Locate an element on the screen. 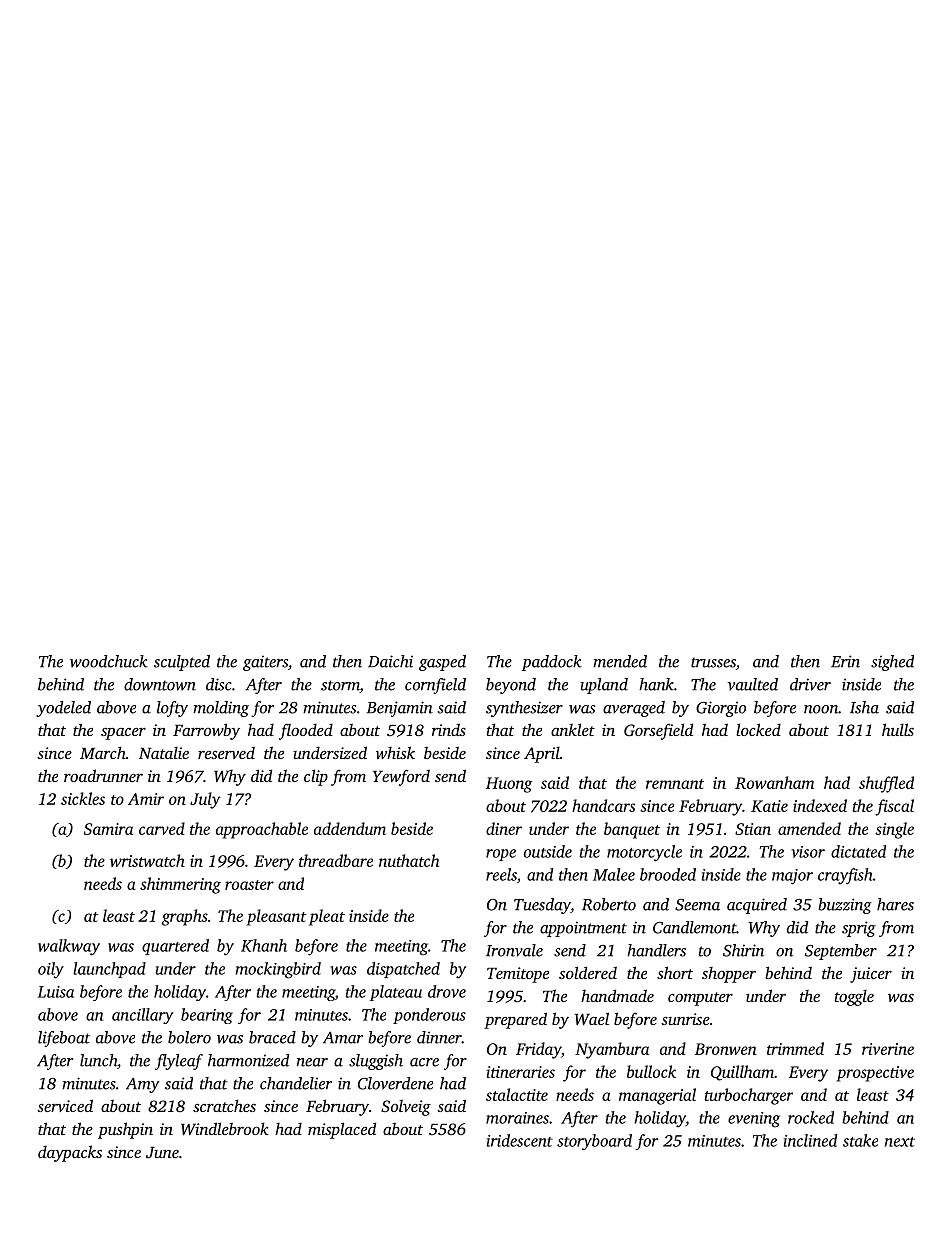 Image resolution: width=952 pixels, height=1233 pixels. appointment is located at coordinates (583, 929).
